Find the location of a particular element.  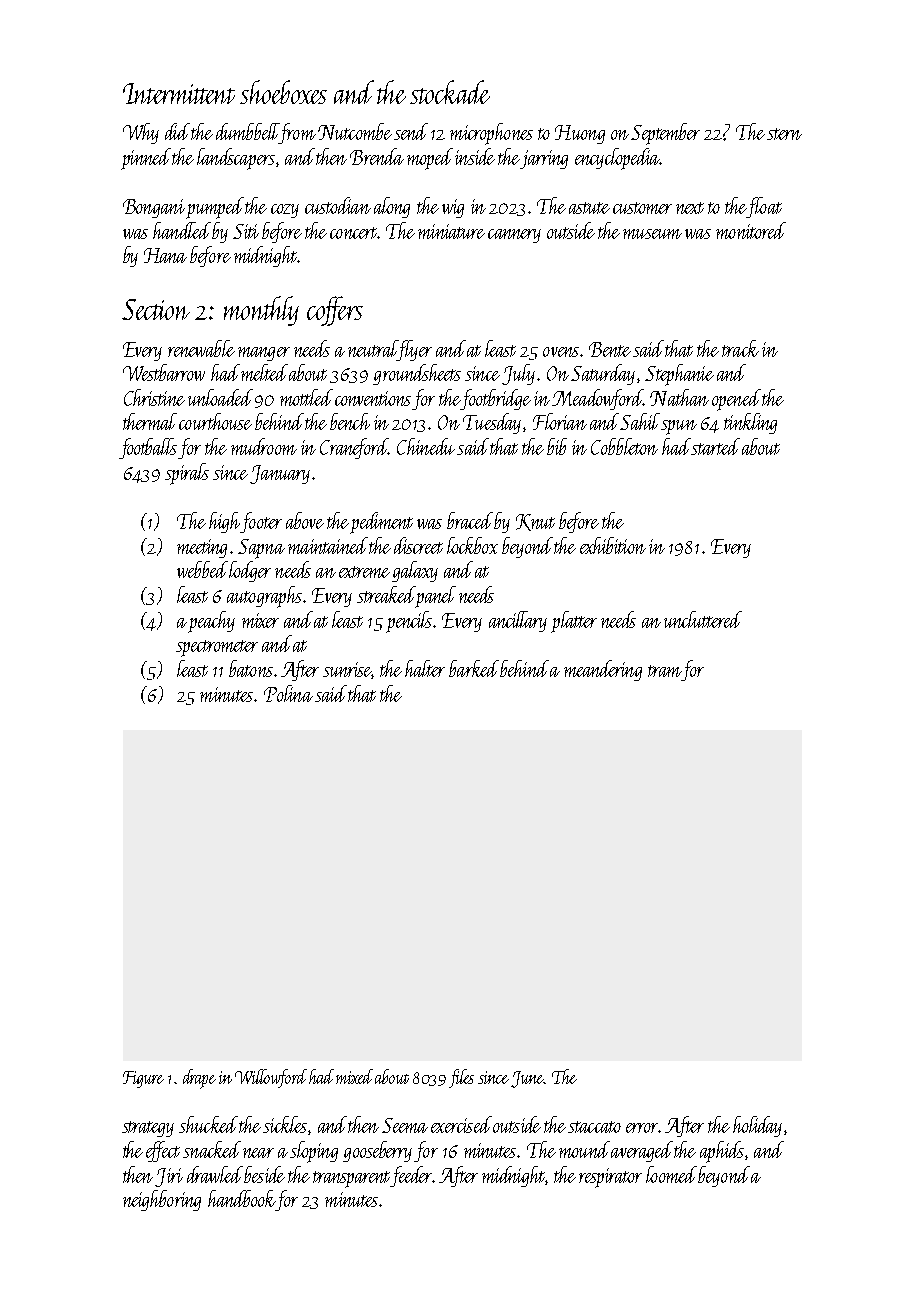

cannery is located at coordinates (514, 236).
